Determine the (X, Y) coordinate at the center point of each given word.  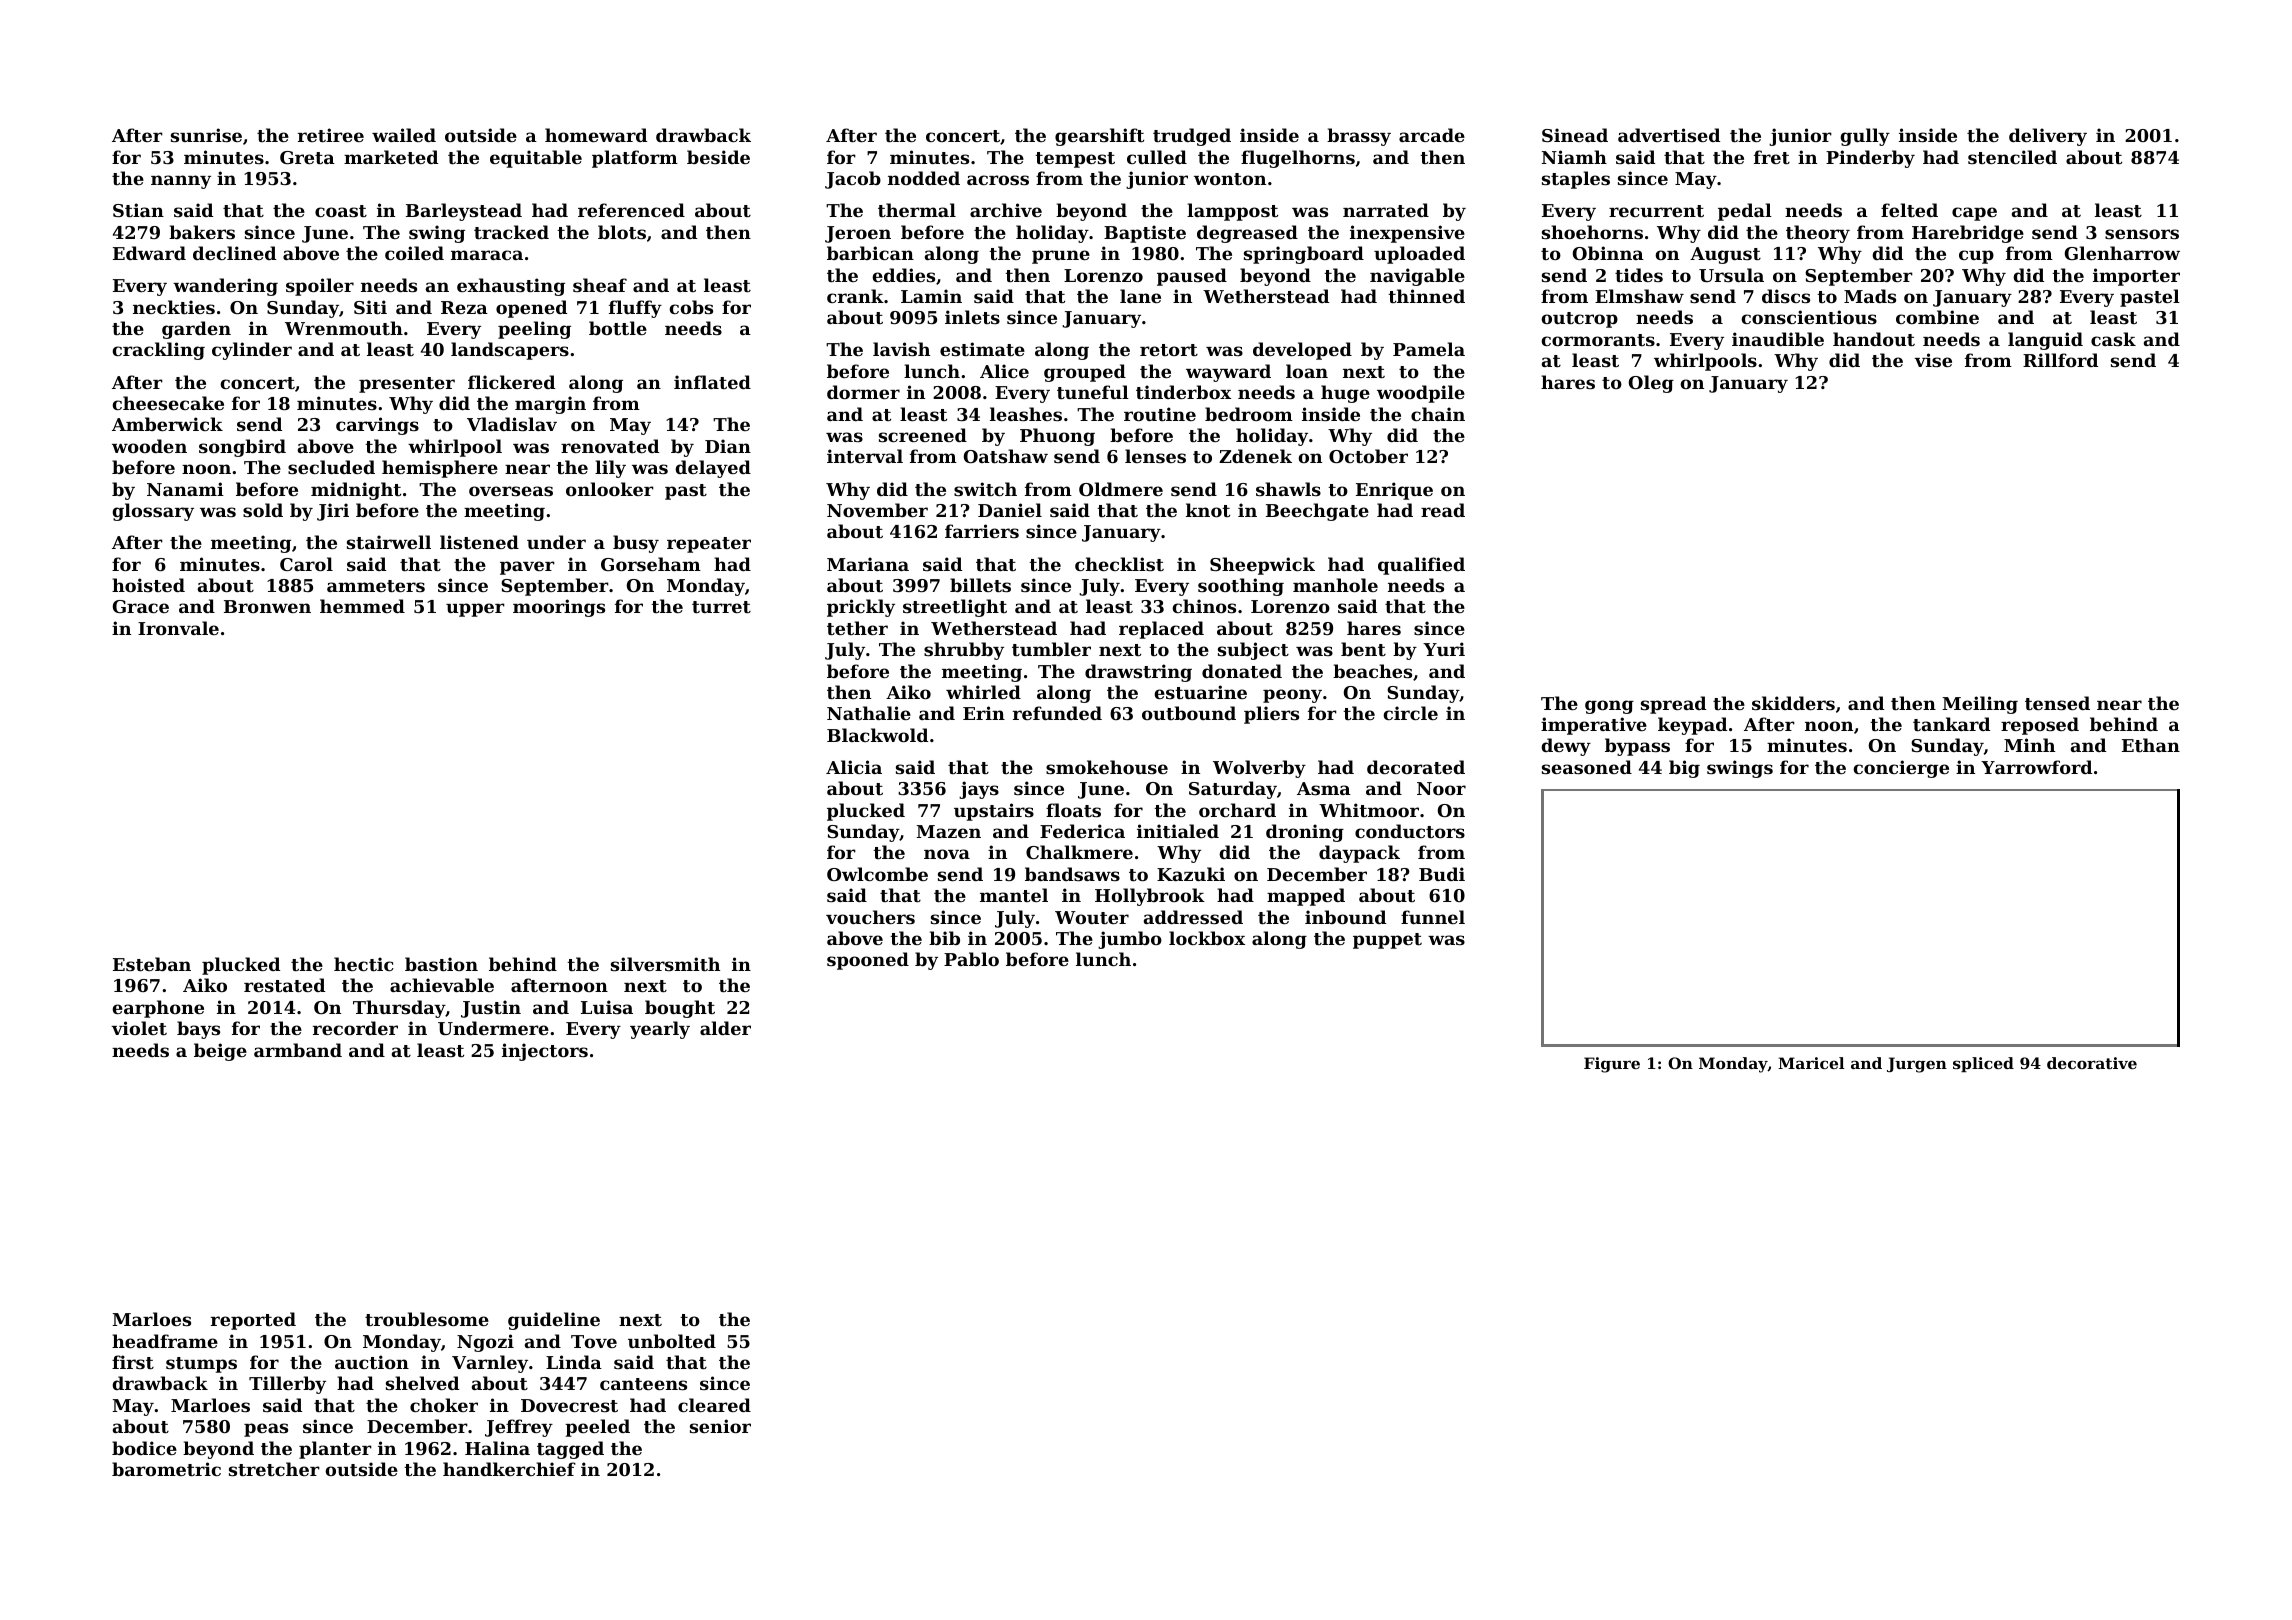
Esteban (152, 964)
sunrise (206, 135)
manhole (1335, 585)
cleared (714, 1405)
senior (720, 1426)
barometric (166, 1469)
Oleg (1651, 384)
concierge (1901, 769)
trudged (1192, 137)
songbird (242, 448)
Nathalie (869, 713)
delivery (2048, 137)
